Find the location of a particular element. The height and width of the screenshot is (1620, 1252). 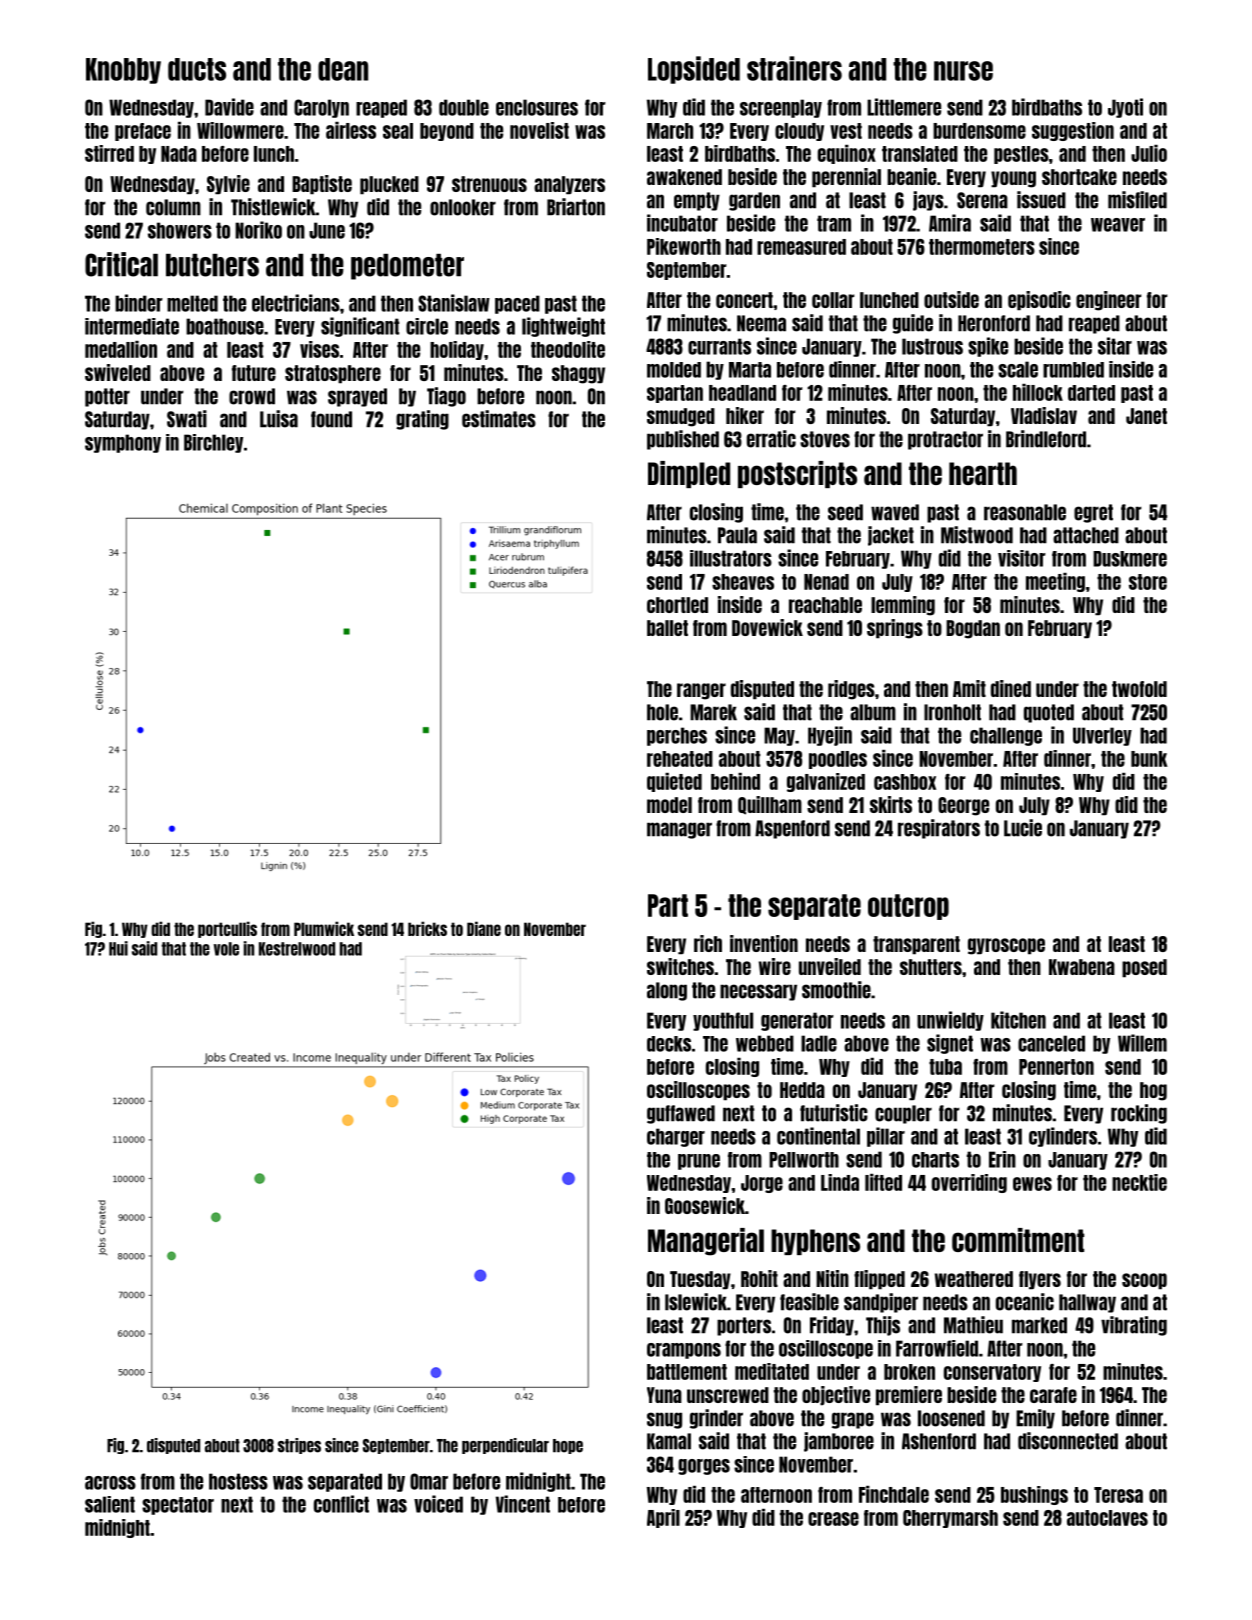

Kestrelwood is located at coordinates (297, 949).
